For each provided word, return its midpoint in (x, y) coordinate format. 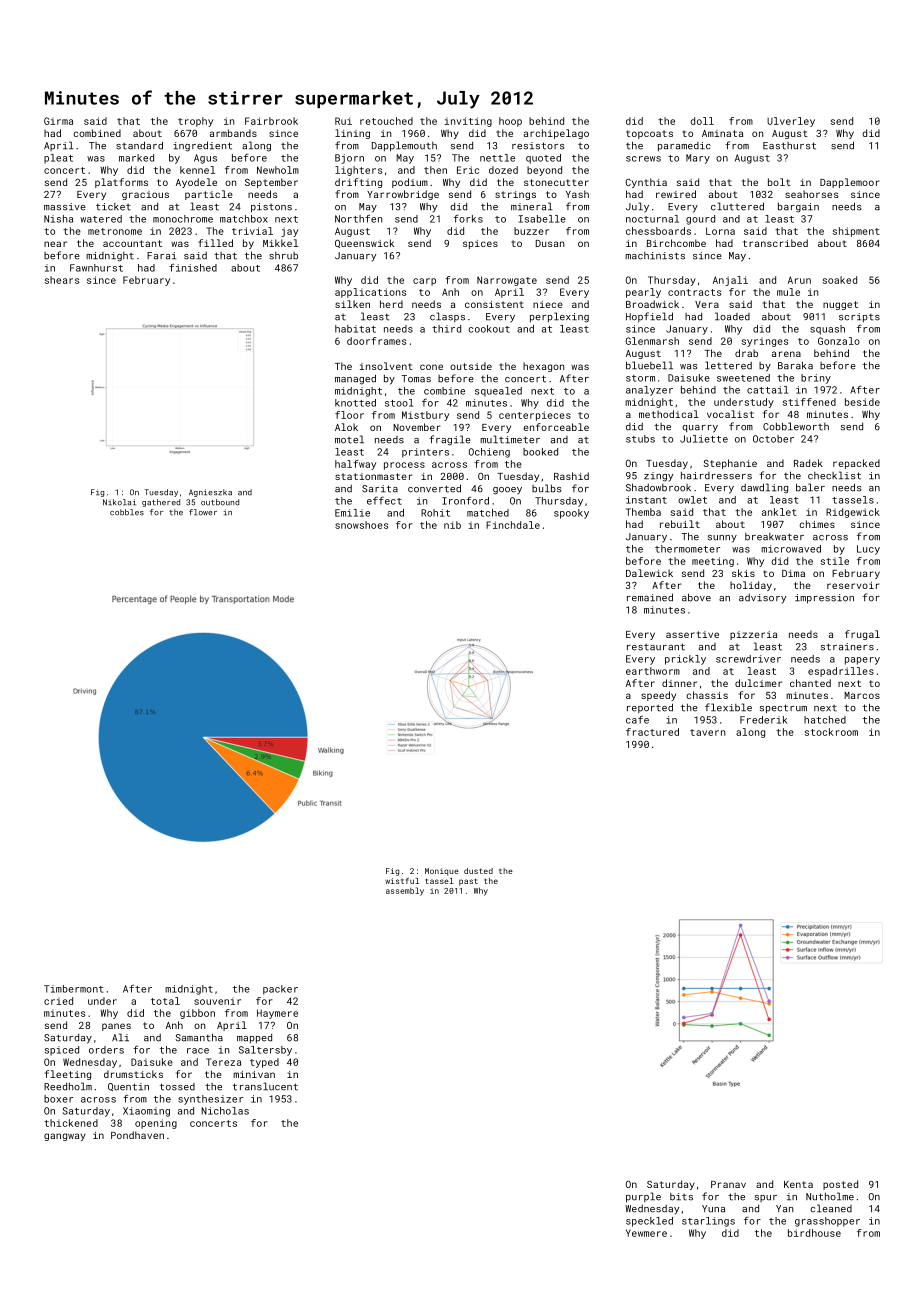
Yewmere (646, 1233)
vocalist (730, 414)
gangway (65, 1137)
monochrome (183, 219)
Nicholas (225, 1111)
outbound (220, 502)
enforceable (556, 427)
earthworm (653, 671)
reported (650, 708)
